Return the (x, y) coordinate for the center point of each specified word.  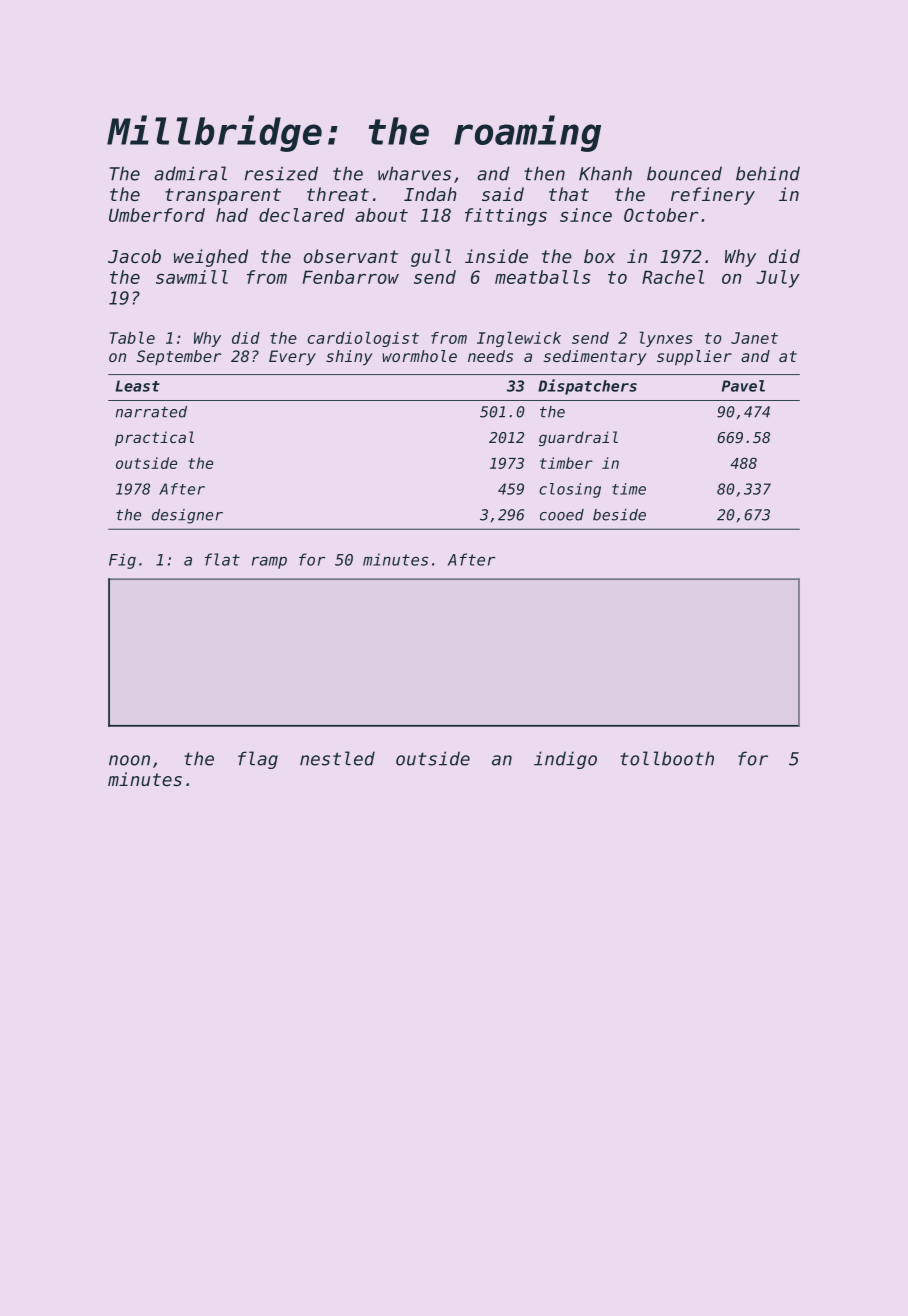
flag (258, 760)
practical (154, 438)
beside (619, 515)
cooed (562, 515)
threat (338, 194)
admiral (190, 173)
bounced (684, 173)
